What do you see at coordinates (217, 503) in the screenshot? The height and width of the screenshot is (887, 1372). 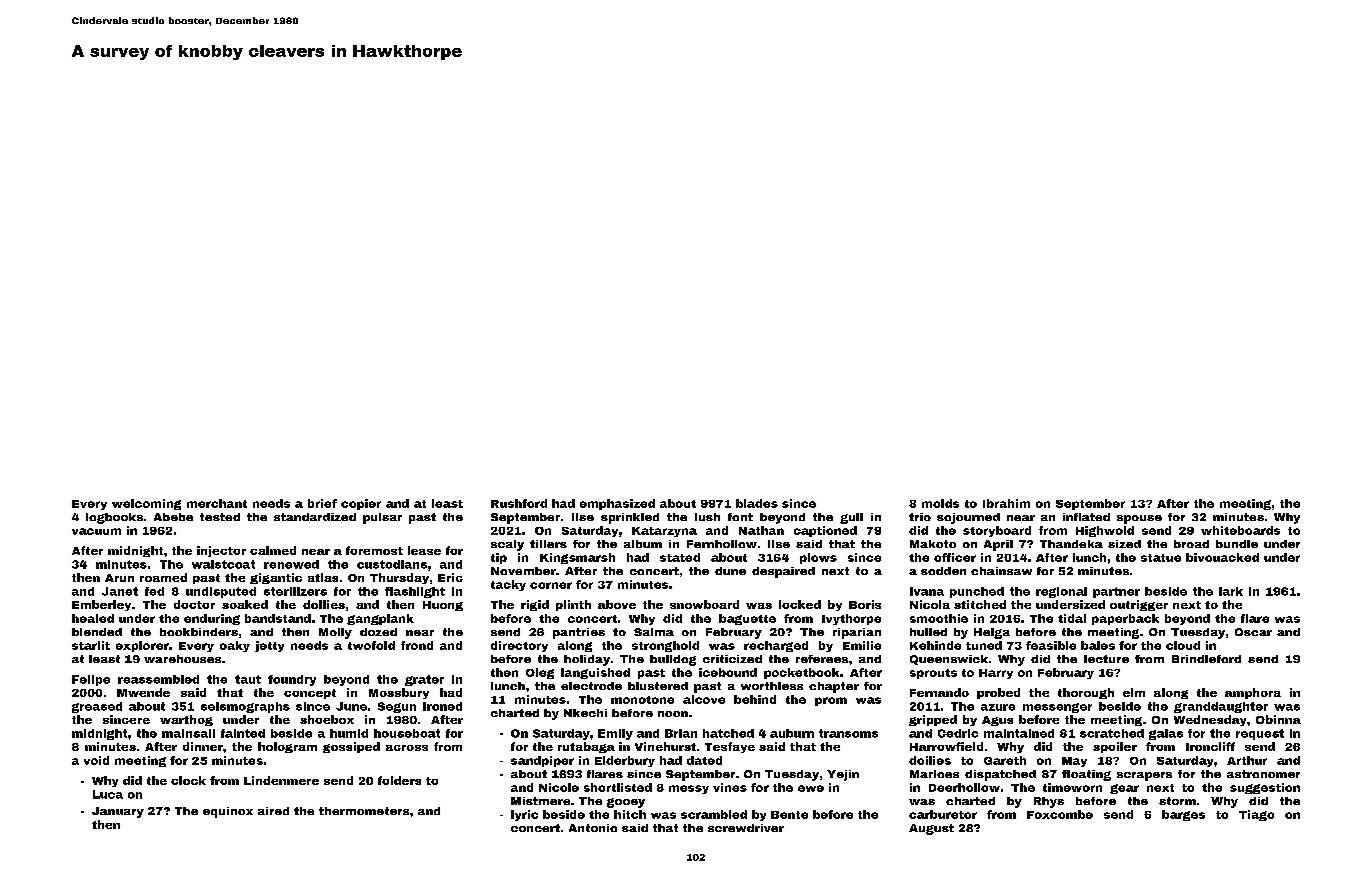 I see `merchant` at bounding box center [217, 503].
